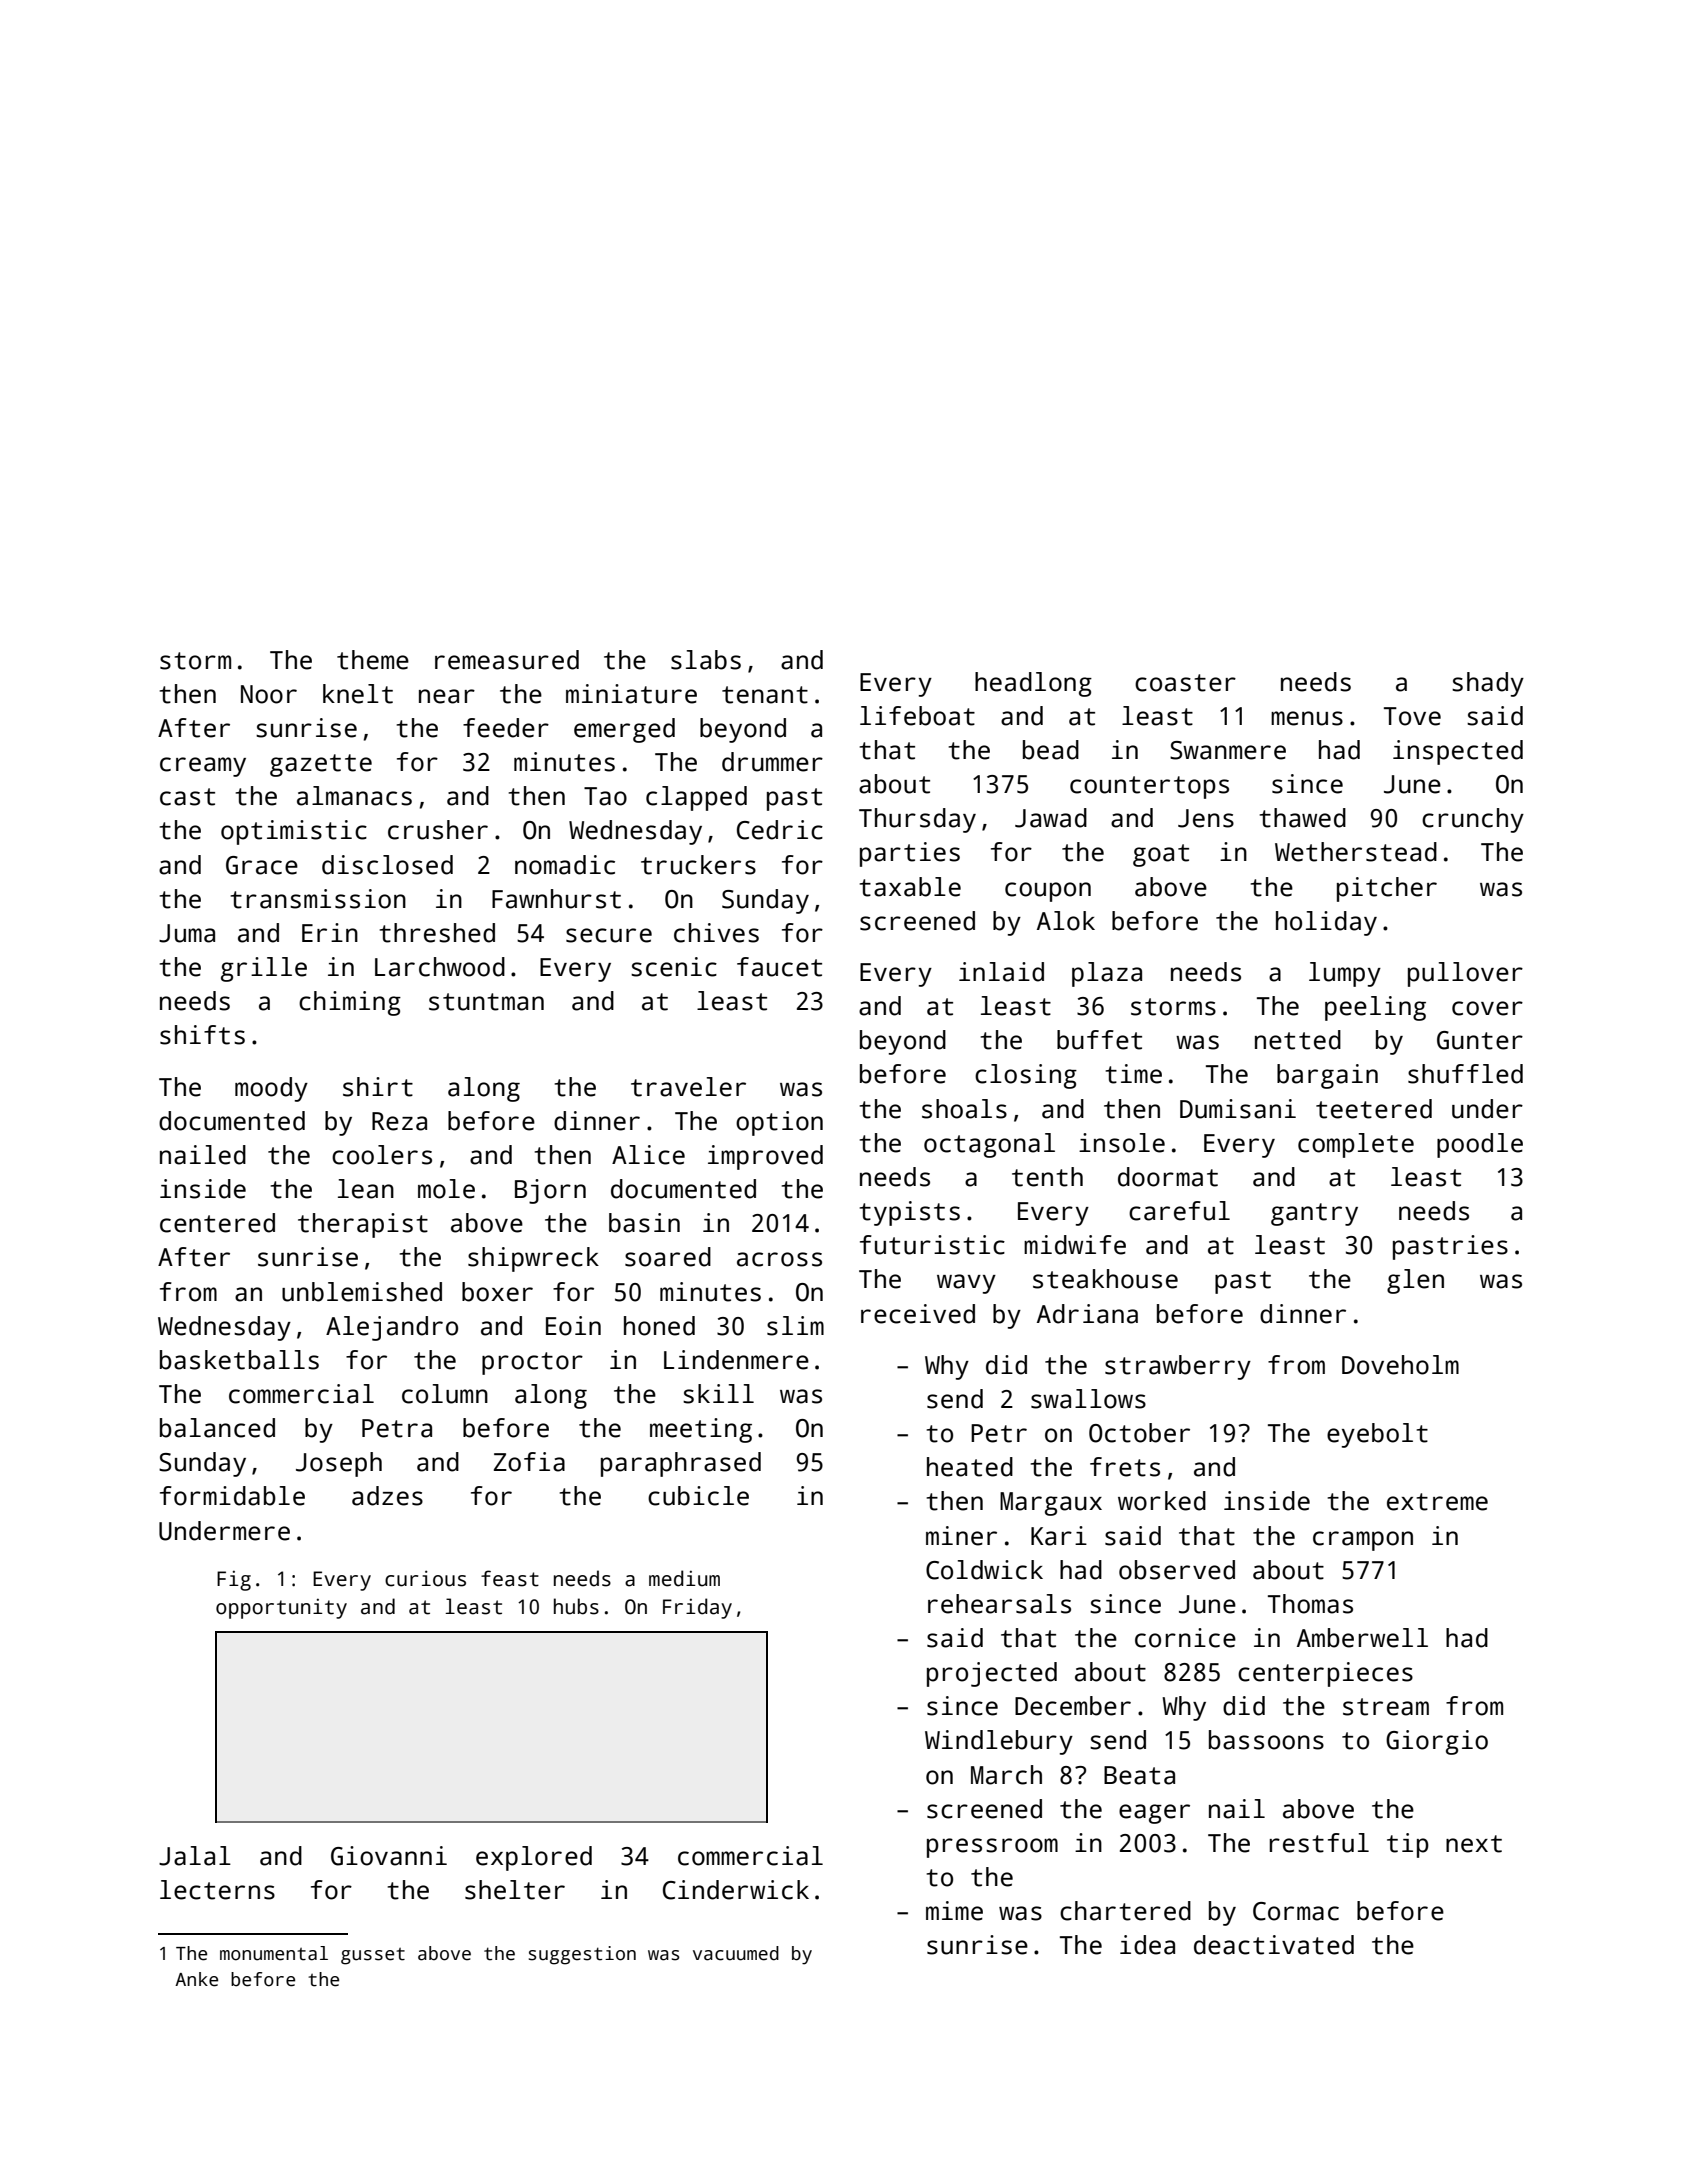  Describe the element at coordinates (917, 716) in the document. I see `lifeboat` at that location.
